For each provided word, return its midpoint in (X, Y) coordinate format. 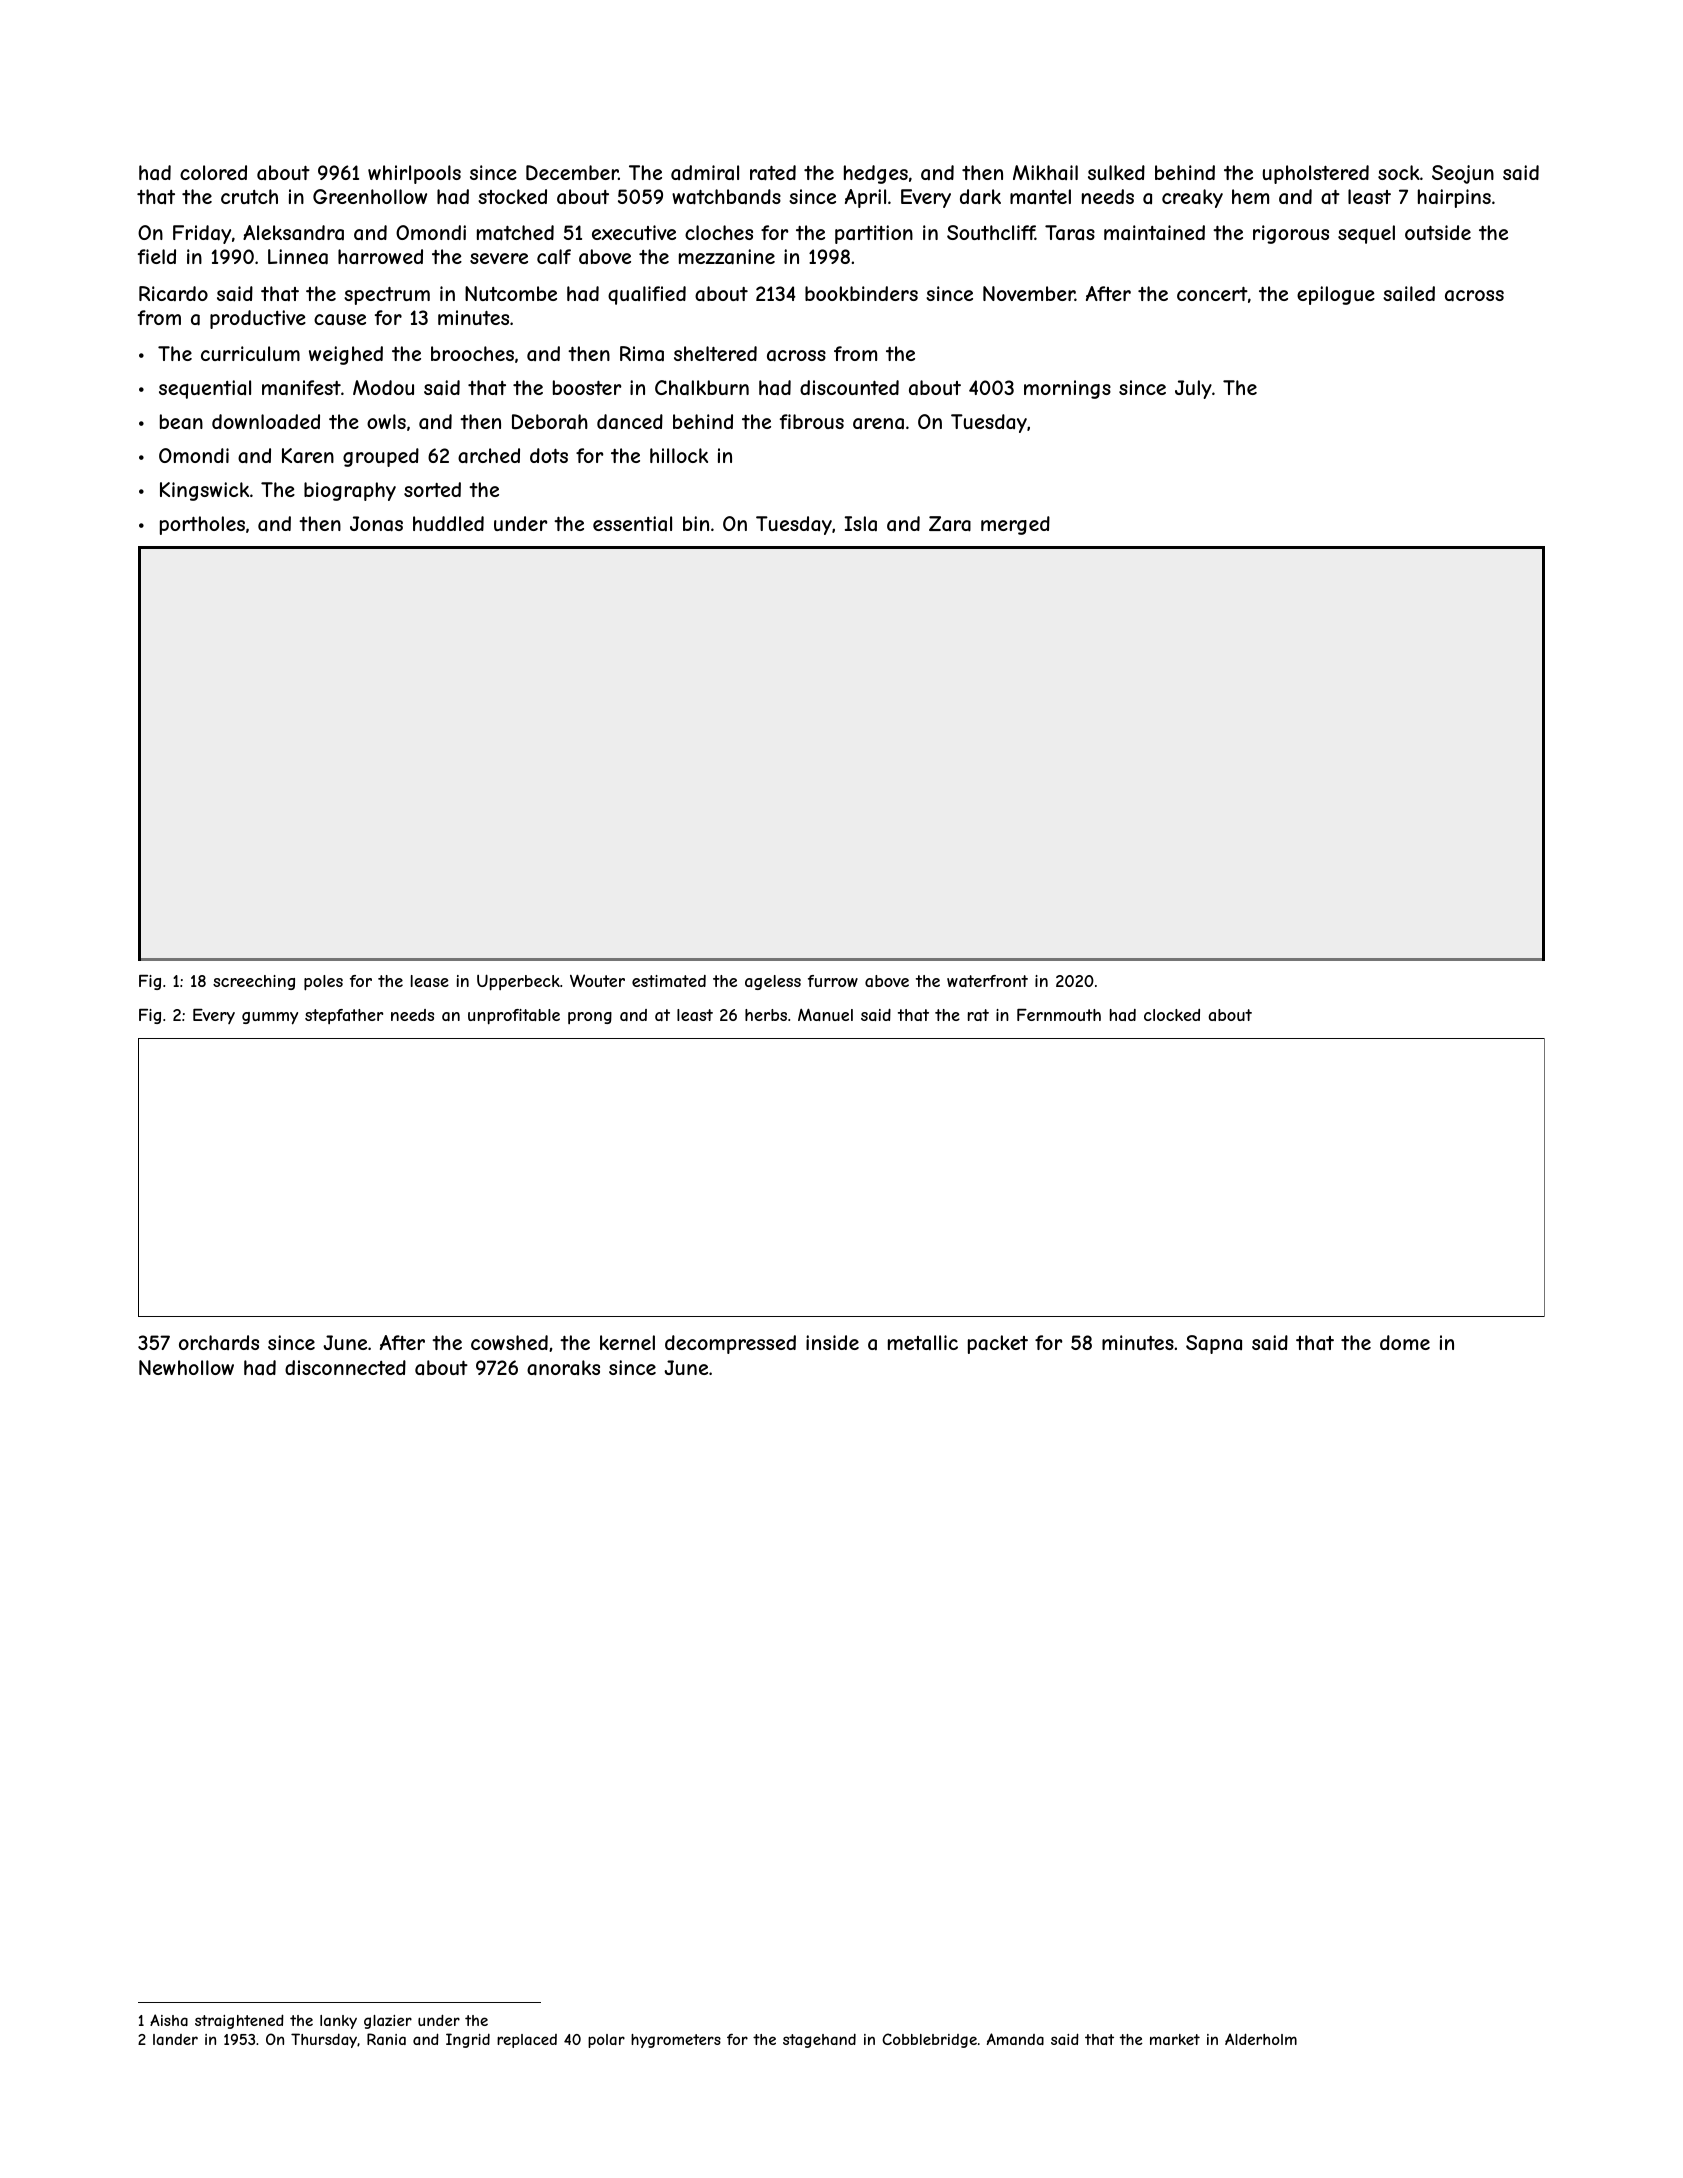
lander (175, 2039)
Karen (308, 456)
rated (773, 173)
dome (1405, 1342)
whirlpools (414, 174)
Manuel (825, 1014)
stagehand (819, 2040)
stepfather (344, 1016)
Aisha (169, 2020)
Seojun (1463, 174)
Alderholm (1261, 2039)
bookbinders (861, 293)
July (1193, 389)
